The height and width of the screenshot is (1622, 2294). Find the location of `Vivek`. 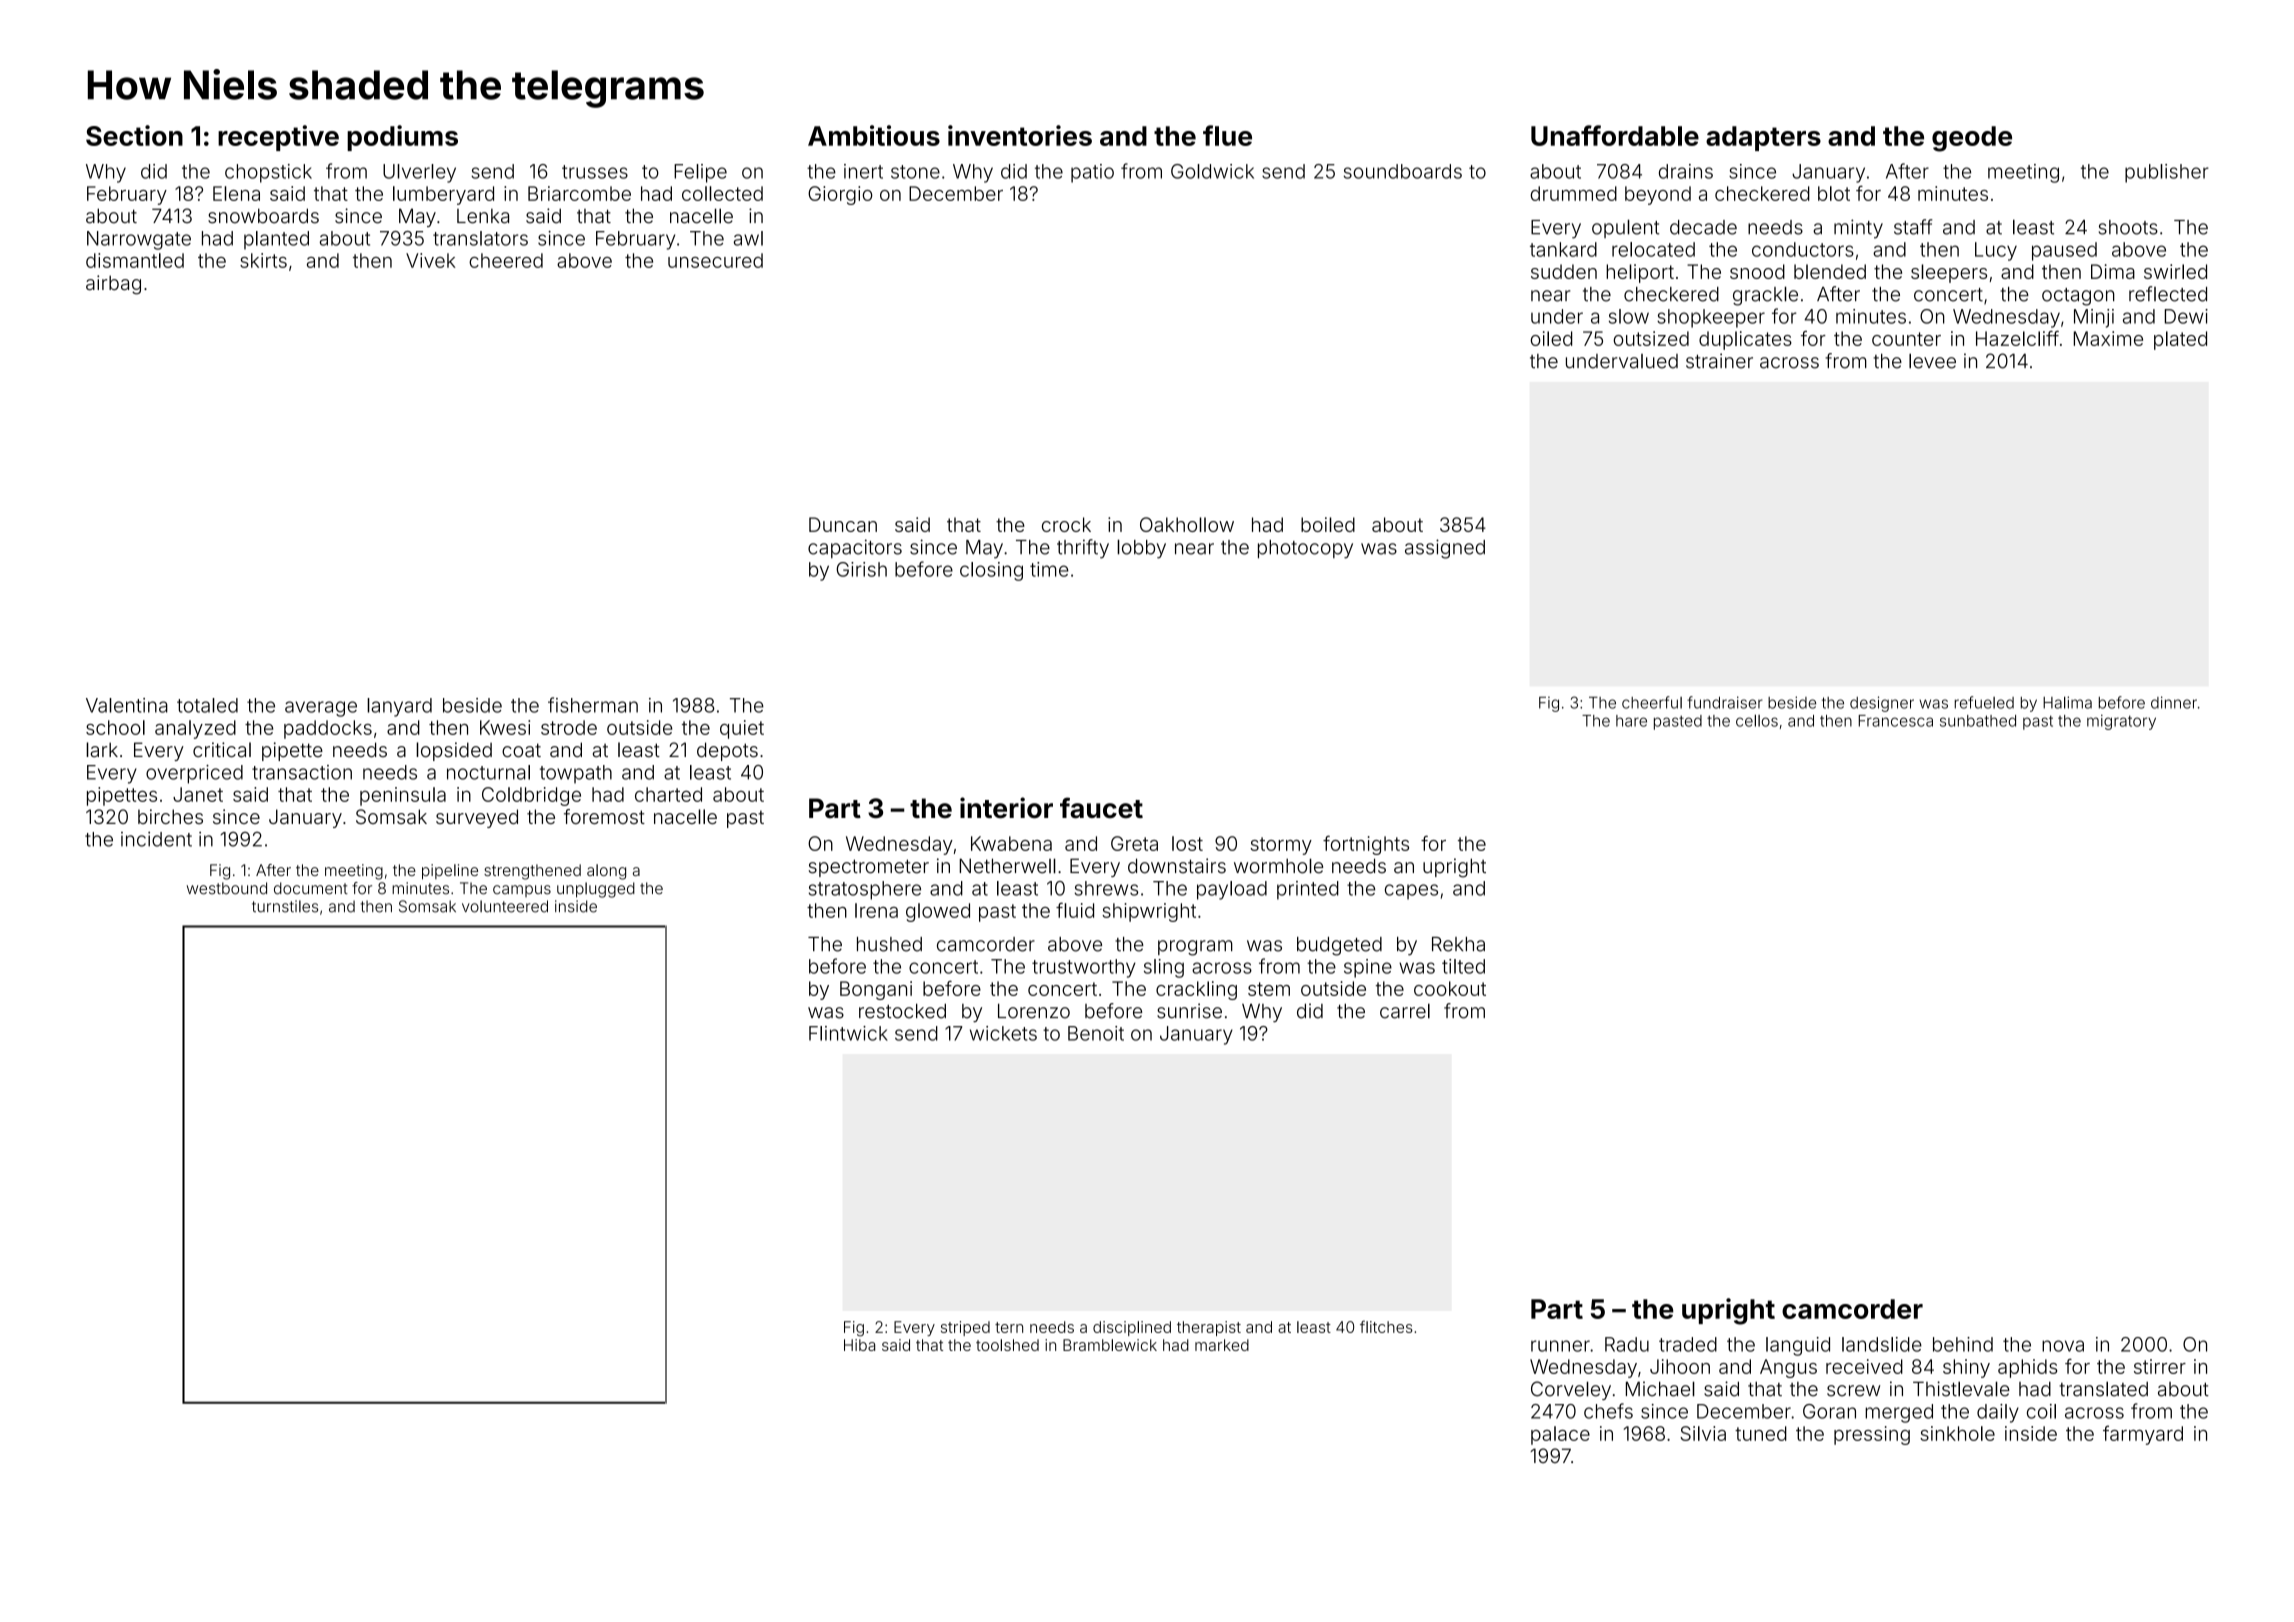

Vivek is located at coordinates (431, 260).
